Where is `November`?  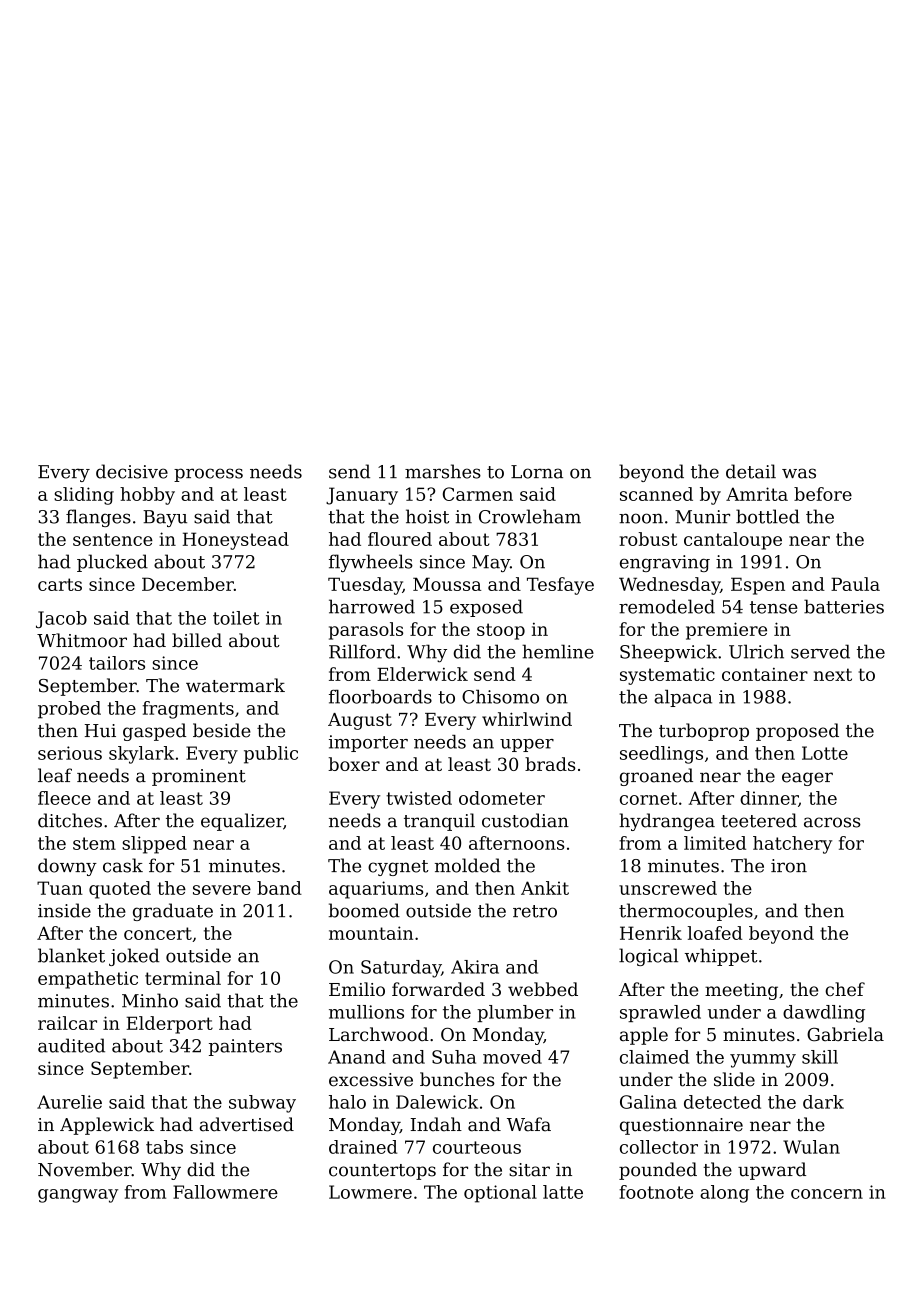
November is located at coordinates (85, 1169).
